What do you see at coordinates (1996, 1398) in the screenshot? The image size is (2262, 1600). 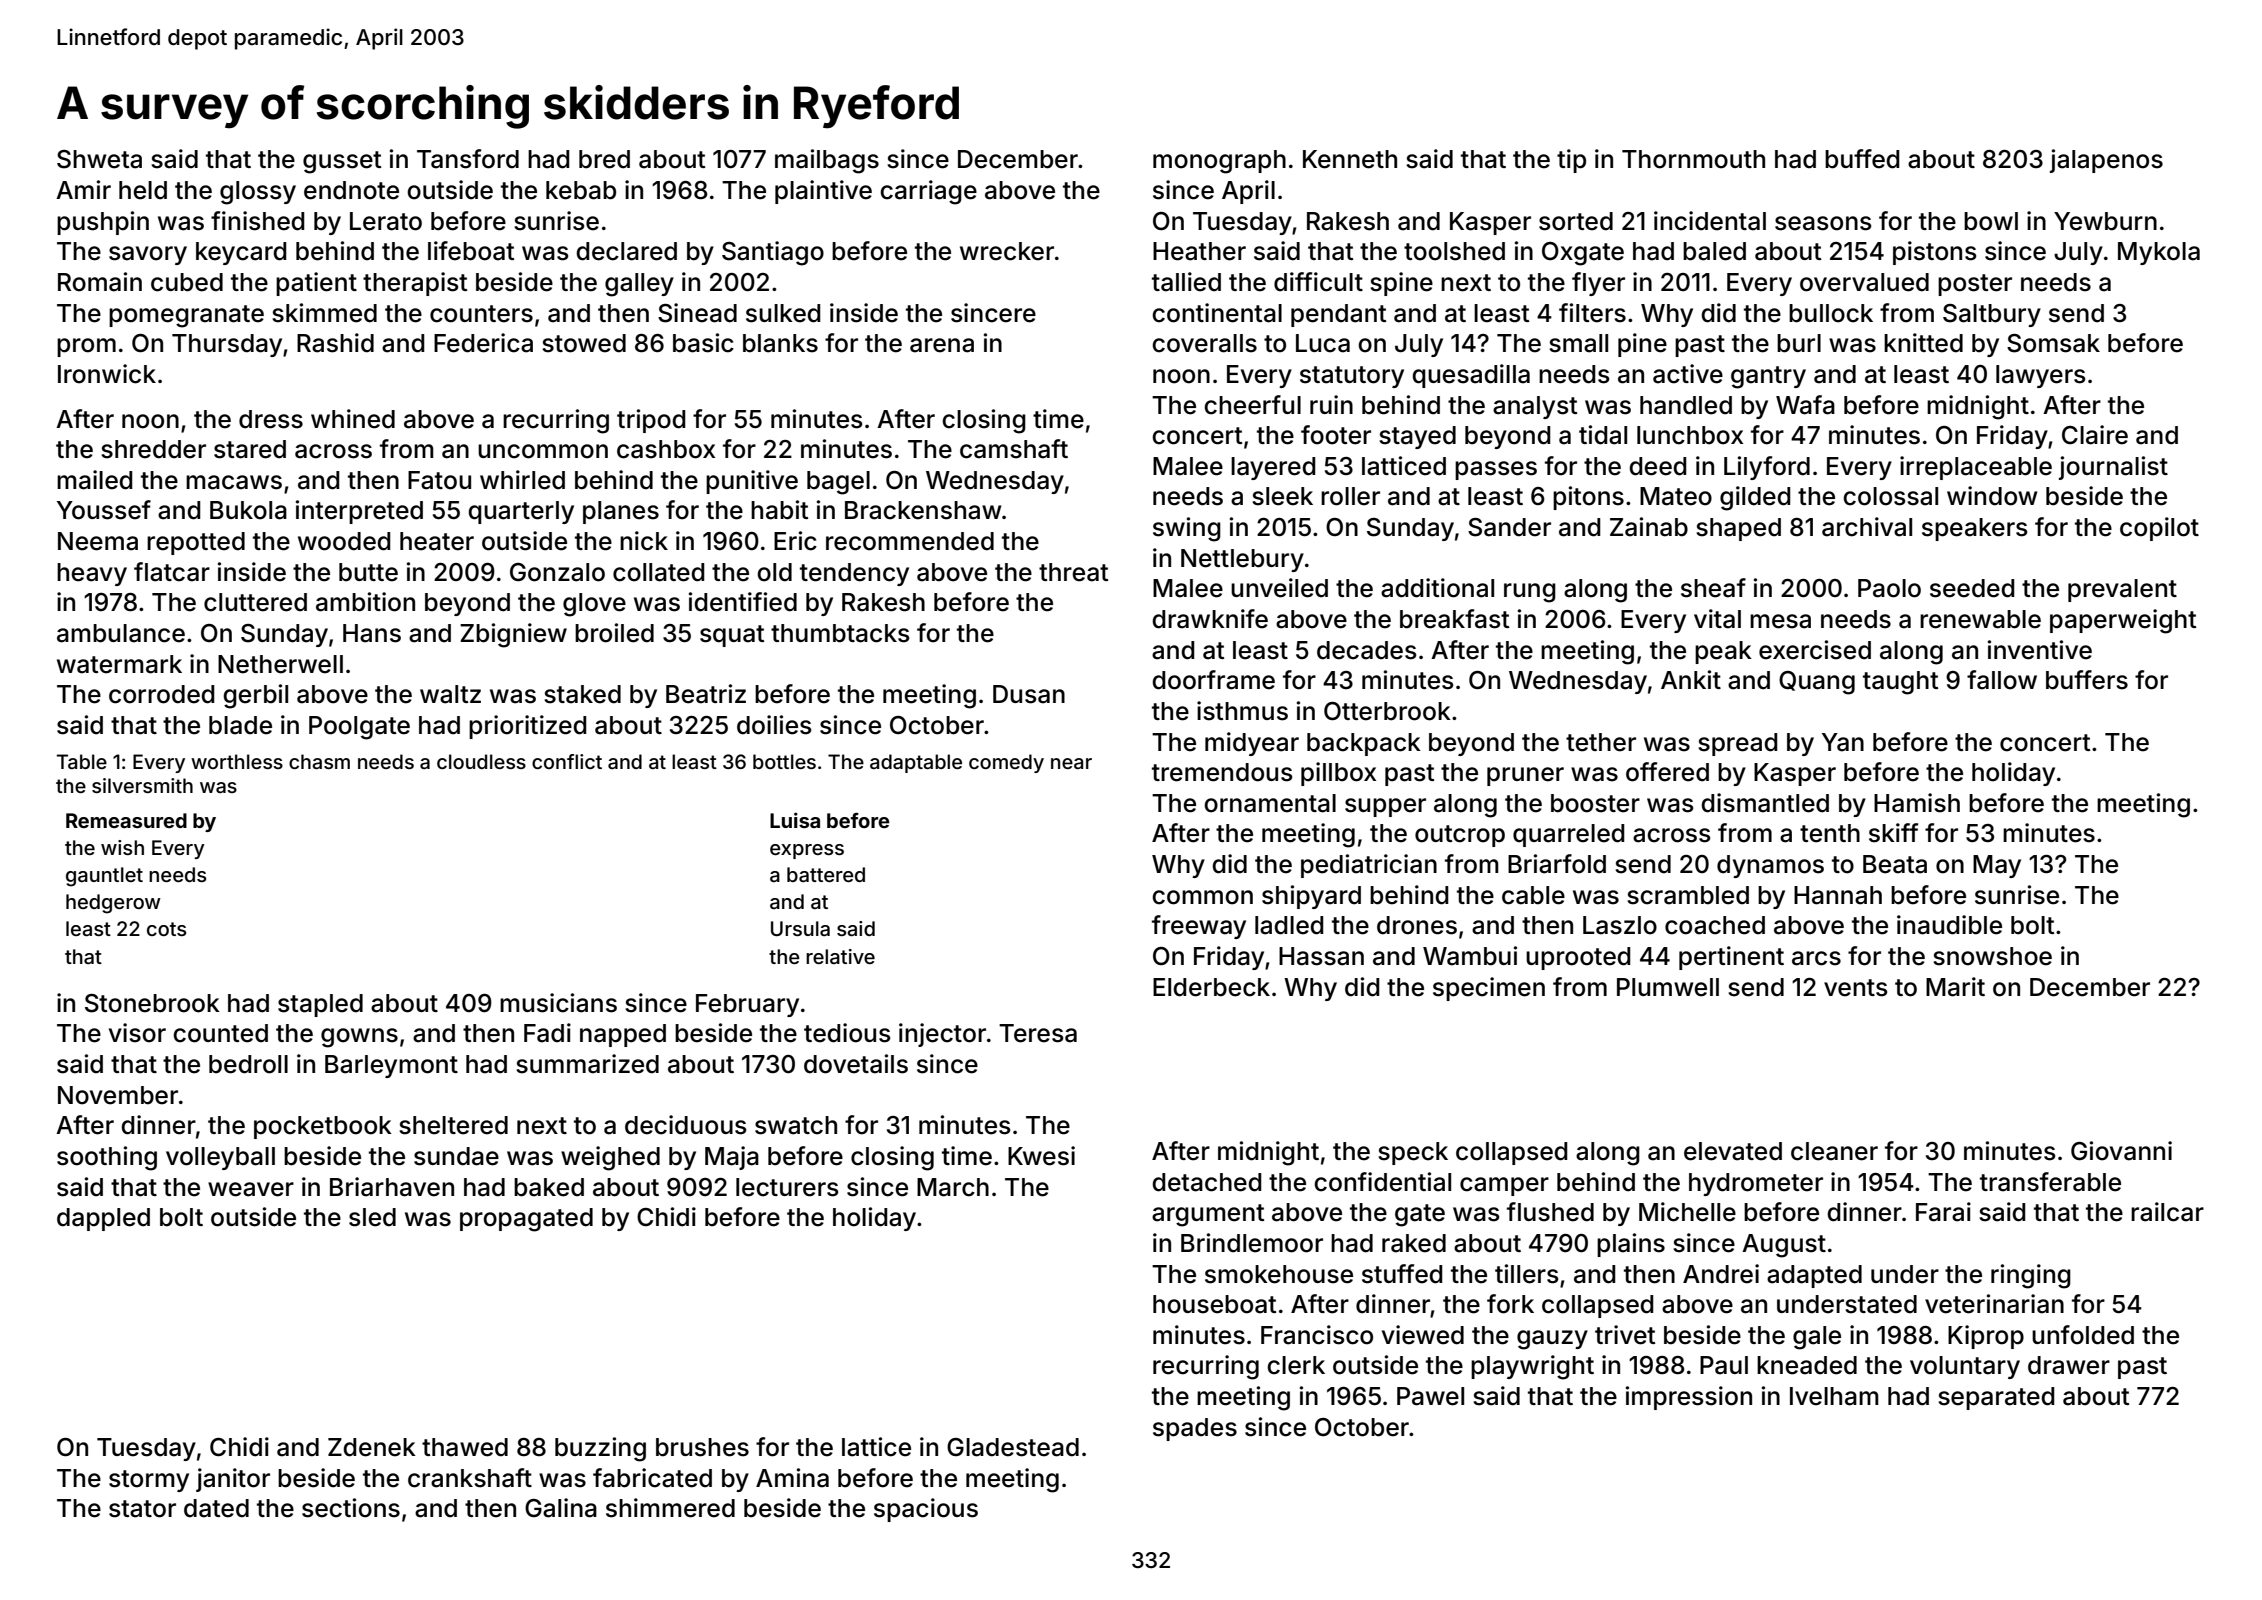 I see `separated` at bounding box center [1996, 1398].
